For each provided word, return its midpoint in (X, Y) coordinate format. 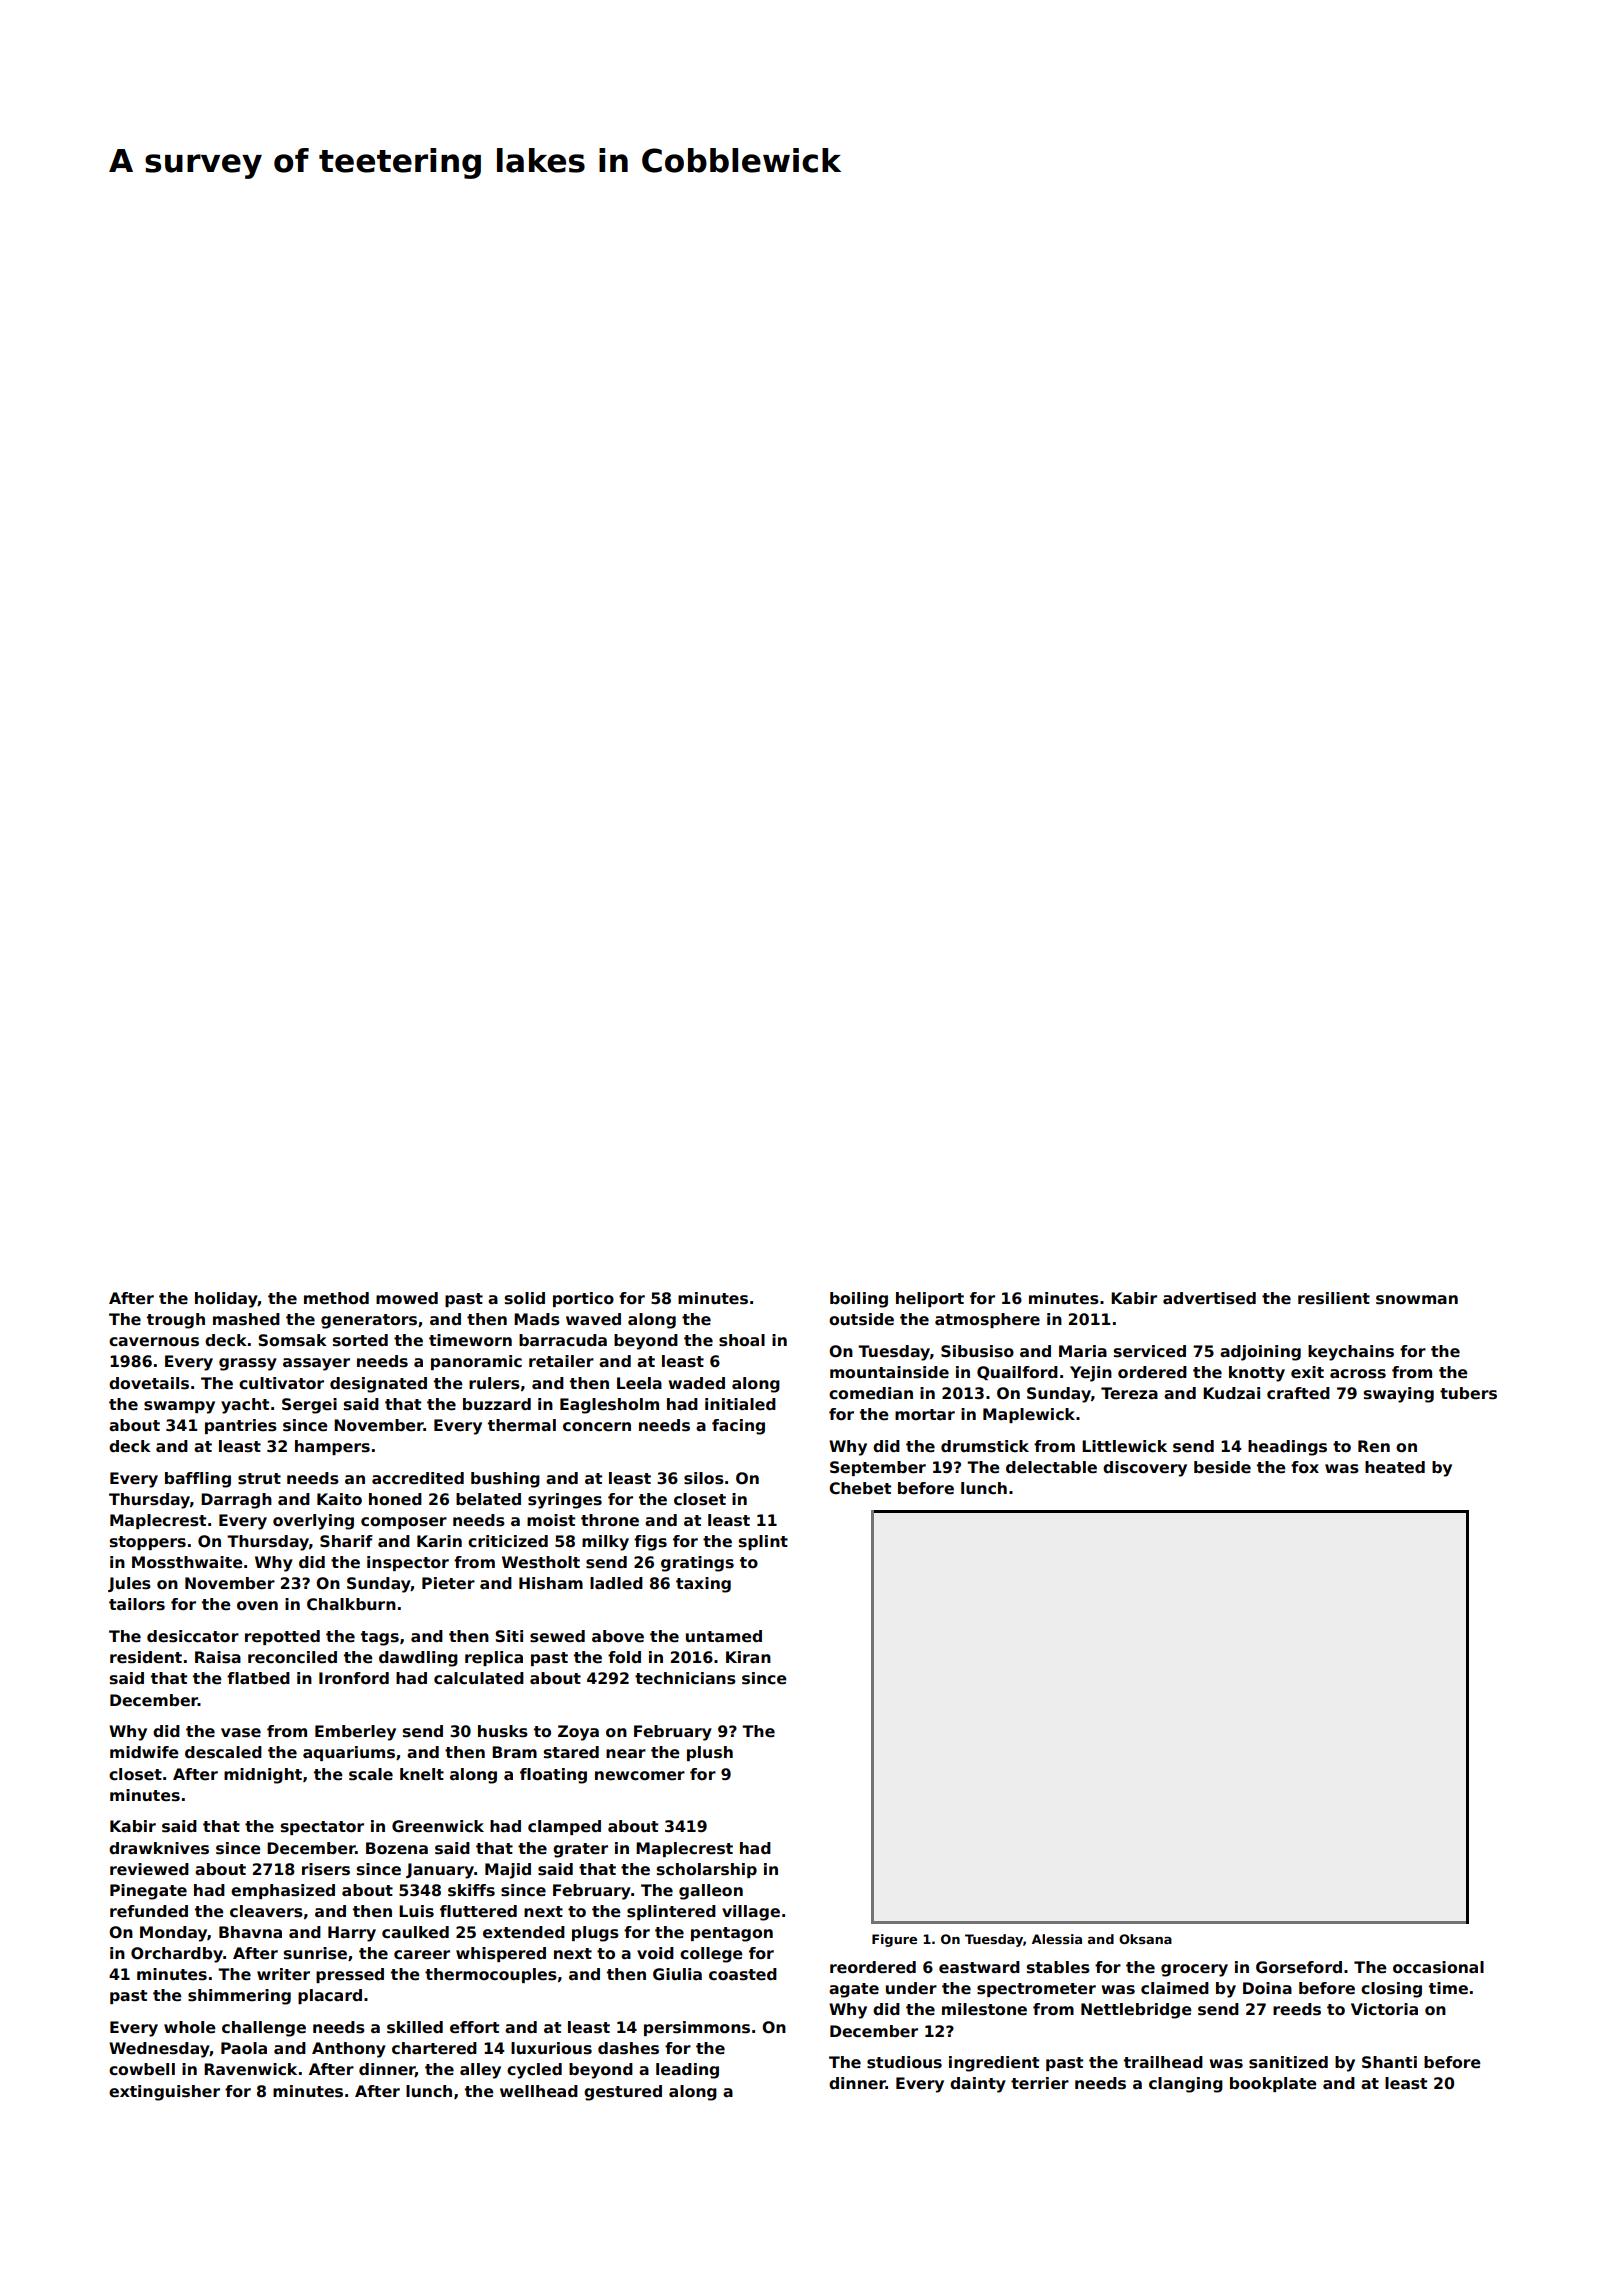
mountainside (889, 1372)
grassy (248, 1364)
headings (1287, 1448)
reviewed (149, 1869)
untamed (724, 1636)
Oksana (1145, 1939)
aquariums (349, 1753)
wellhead (539, 2091)
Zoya (578, 1733)
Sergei (309, 1406)
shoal (742, 1340)
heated (1395, 1467)
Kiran (748, 1657)
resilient (1334, 1298)
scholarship (707, 1870)
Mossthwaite (187, 1562)
